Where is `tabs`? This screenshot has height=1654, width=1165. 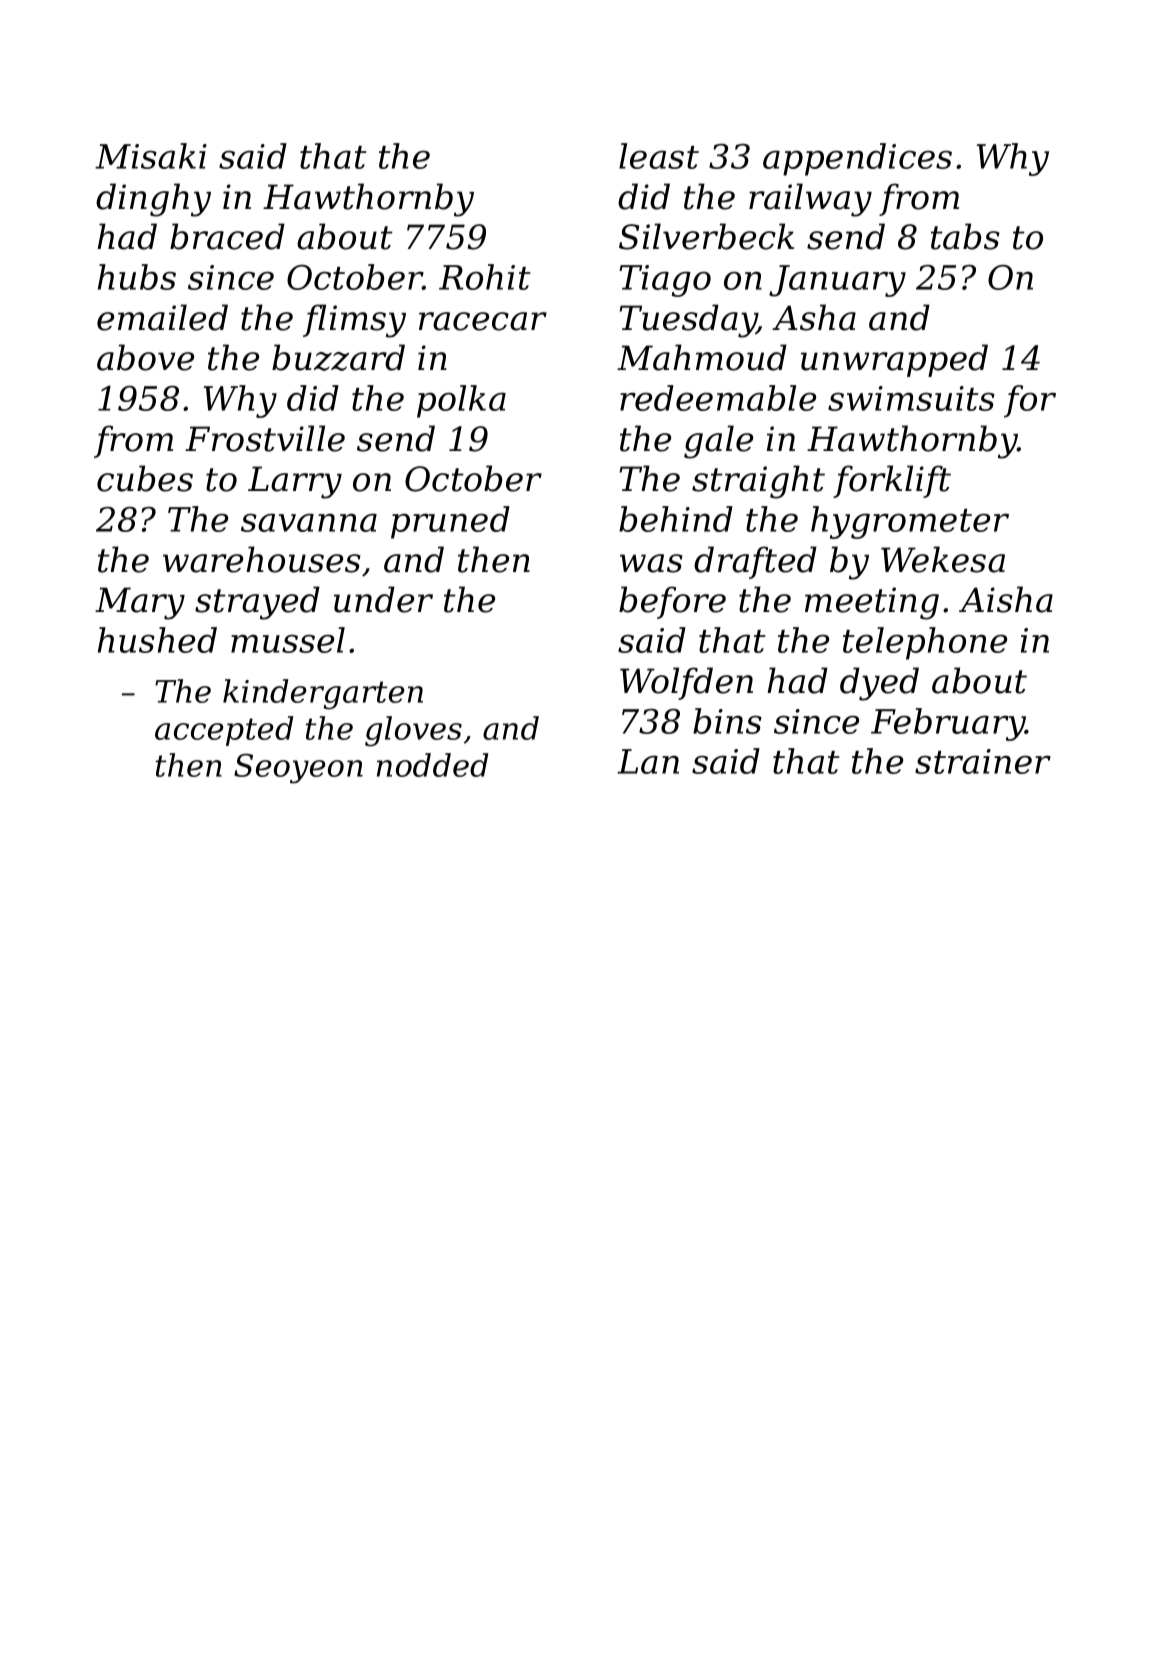
tabs is located at coordinates (965, 236).
